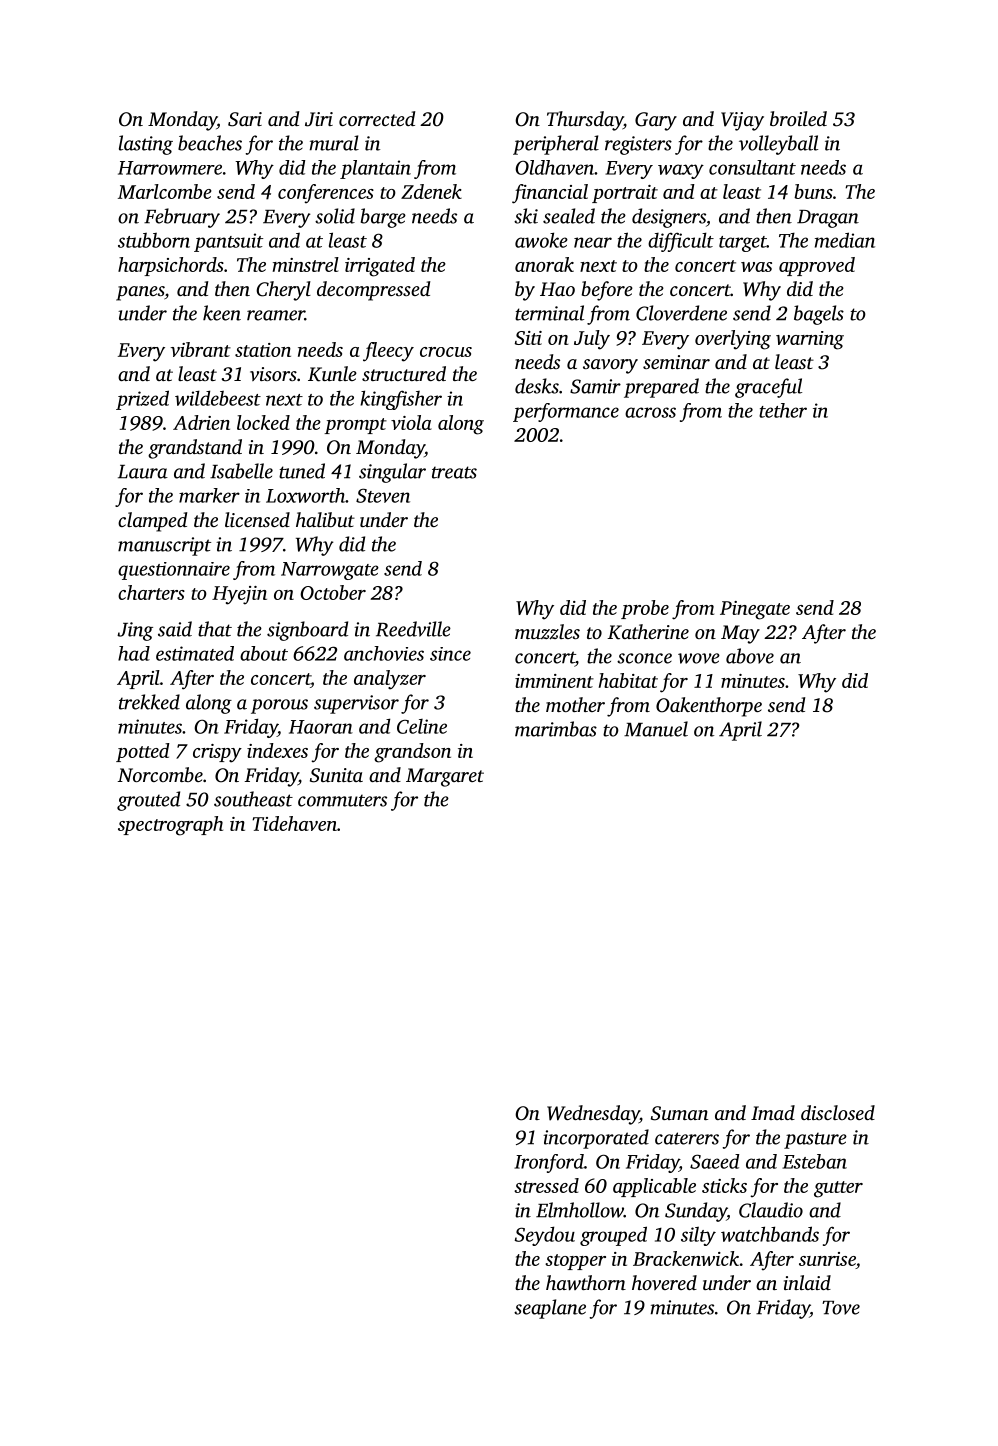 The width and height of the screenshot is (998, 1446). I want to click on Steven, so click(383, 495).
